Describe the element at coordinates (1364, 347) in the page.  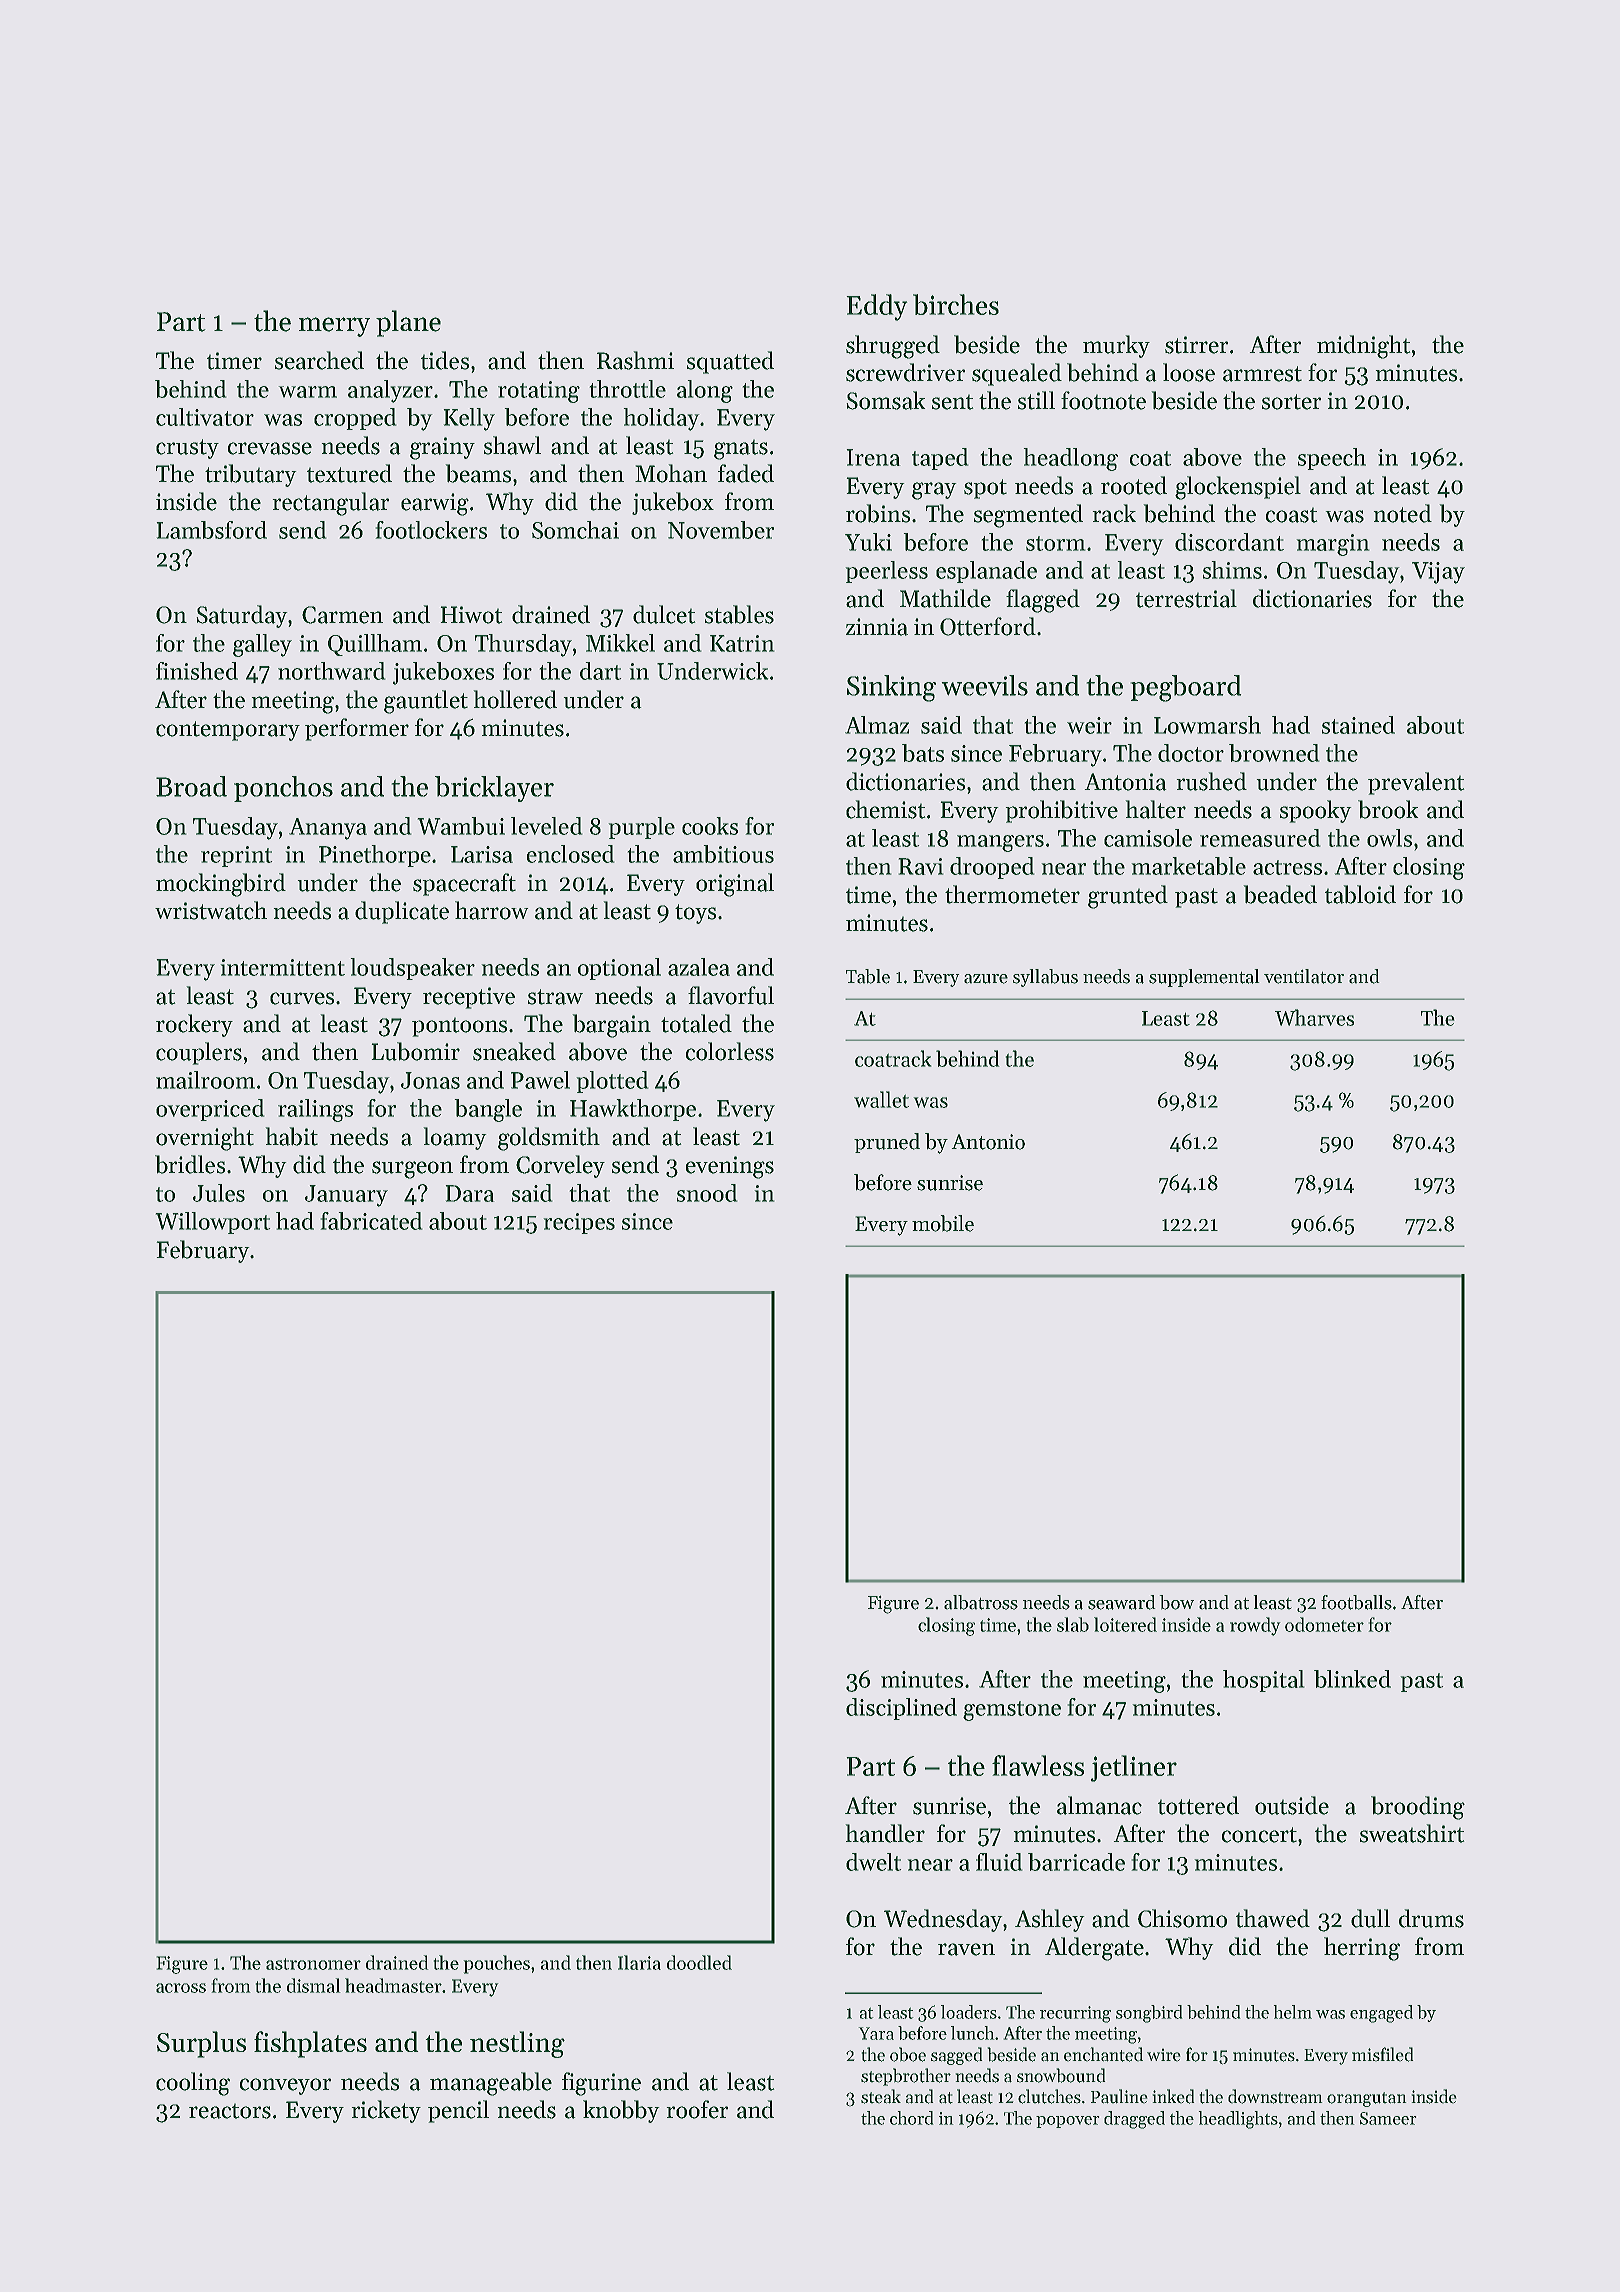
I see `midnight` at that location.
